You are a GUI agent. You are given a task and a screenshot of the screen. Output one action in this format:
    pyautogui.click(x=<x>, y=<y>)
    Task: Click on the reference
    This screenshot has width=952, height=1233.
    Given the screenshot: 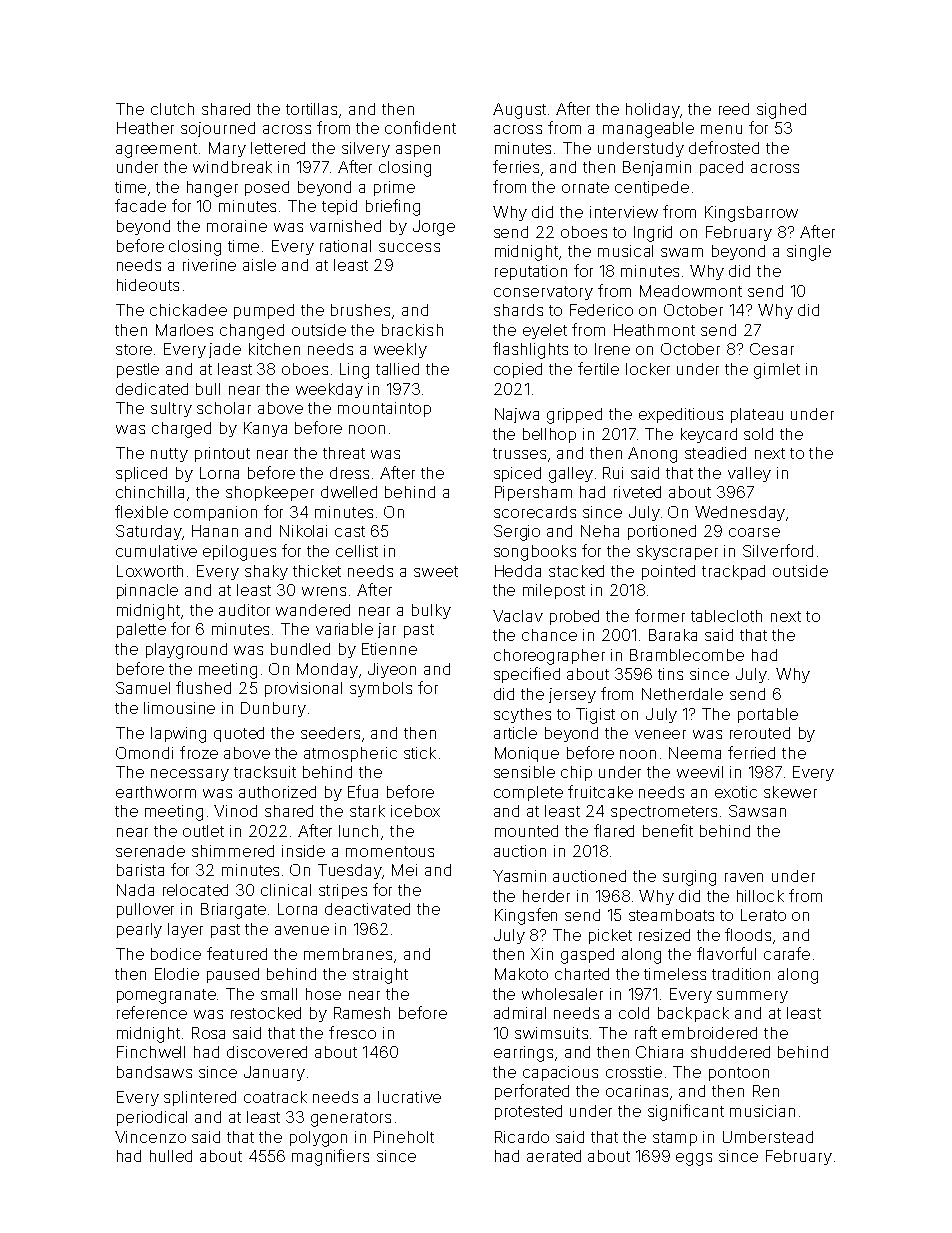 What is the action you would take?
    pyautogui.click(x=152, y=1012)
